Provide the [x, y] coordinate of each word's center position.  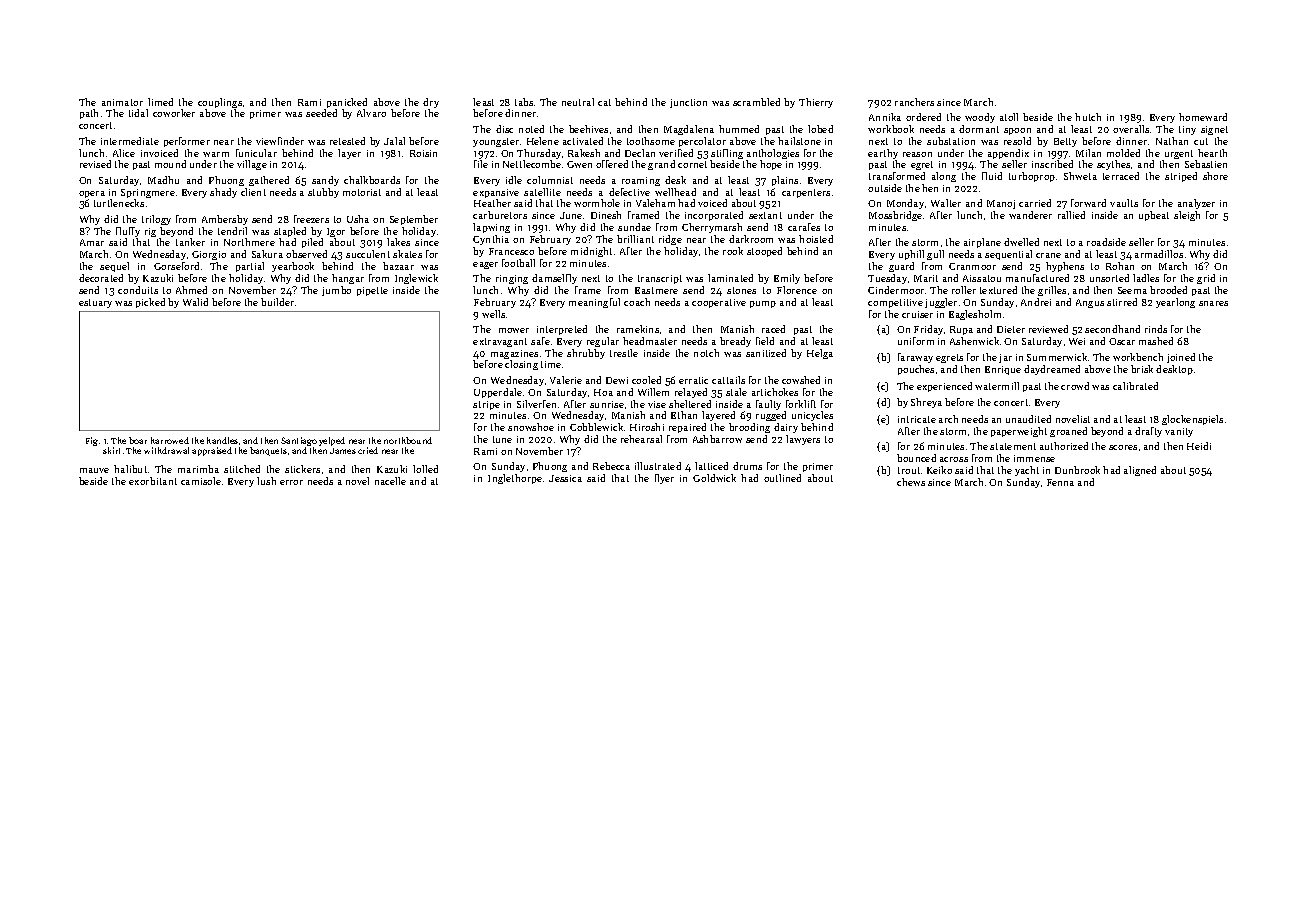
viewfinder [280, 141]
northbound [408, 440]
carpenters [806, 193]
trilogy [156, 220]
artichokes [775, 392]
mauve [94, 470]
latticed [711, 466]
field [765, 341]
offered [612, 164]
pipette [372, 291]
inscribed [1052, 164]
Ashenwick [974, 341]
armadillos [1159, 254]
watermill [997, 386]
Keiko [939, 470]
